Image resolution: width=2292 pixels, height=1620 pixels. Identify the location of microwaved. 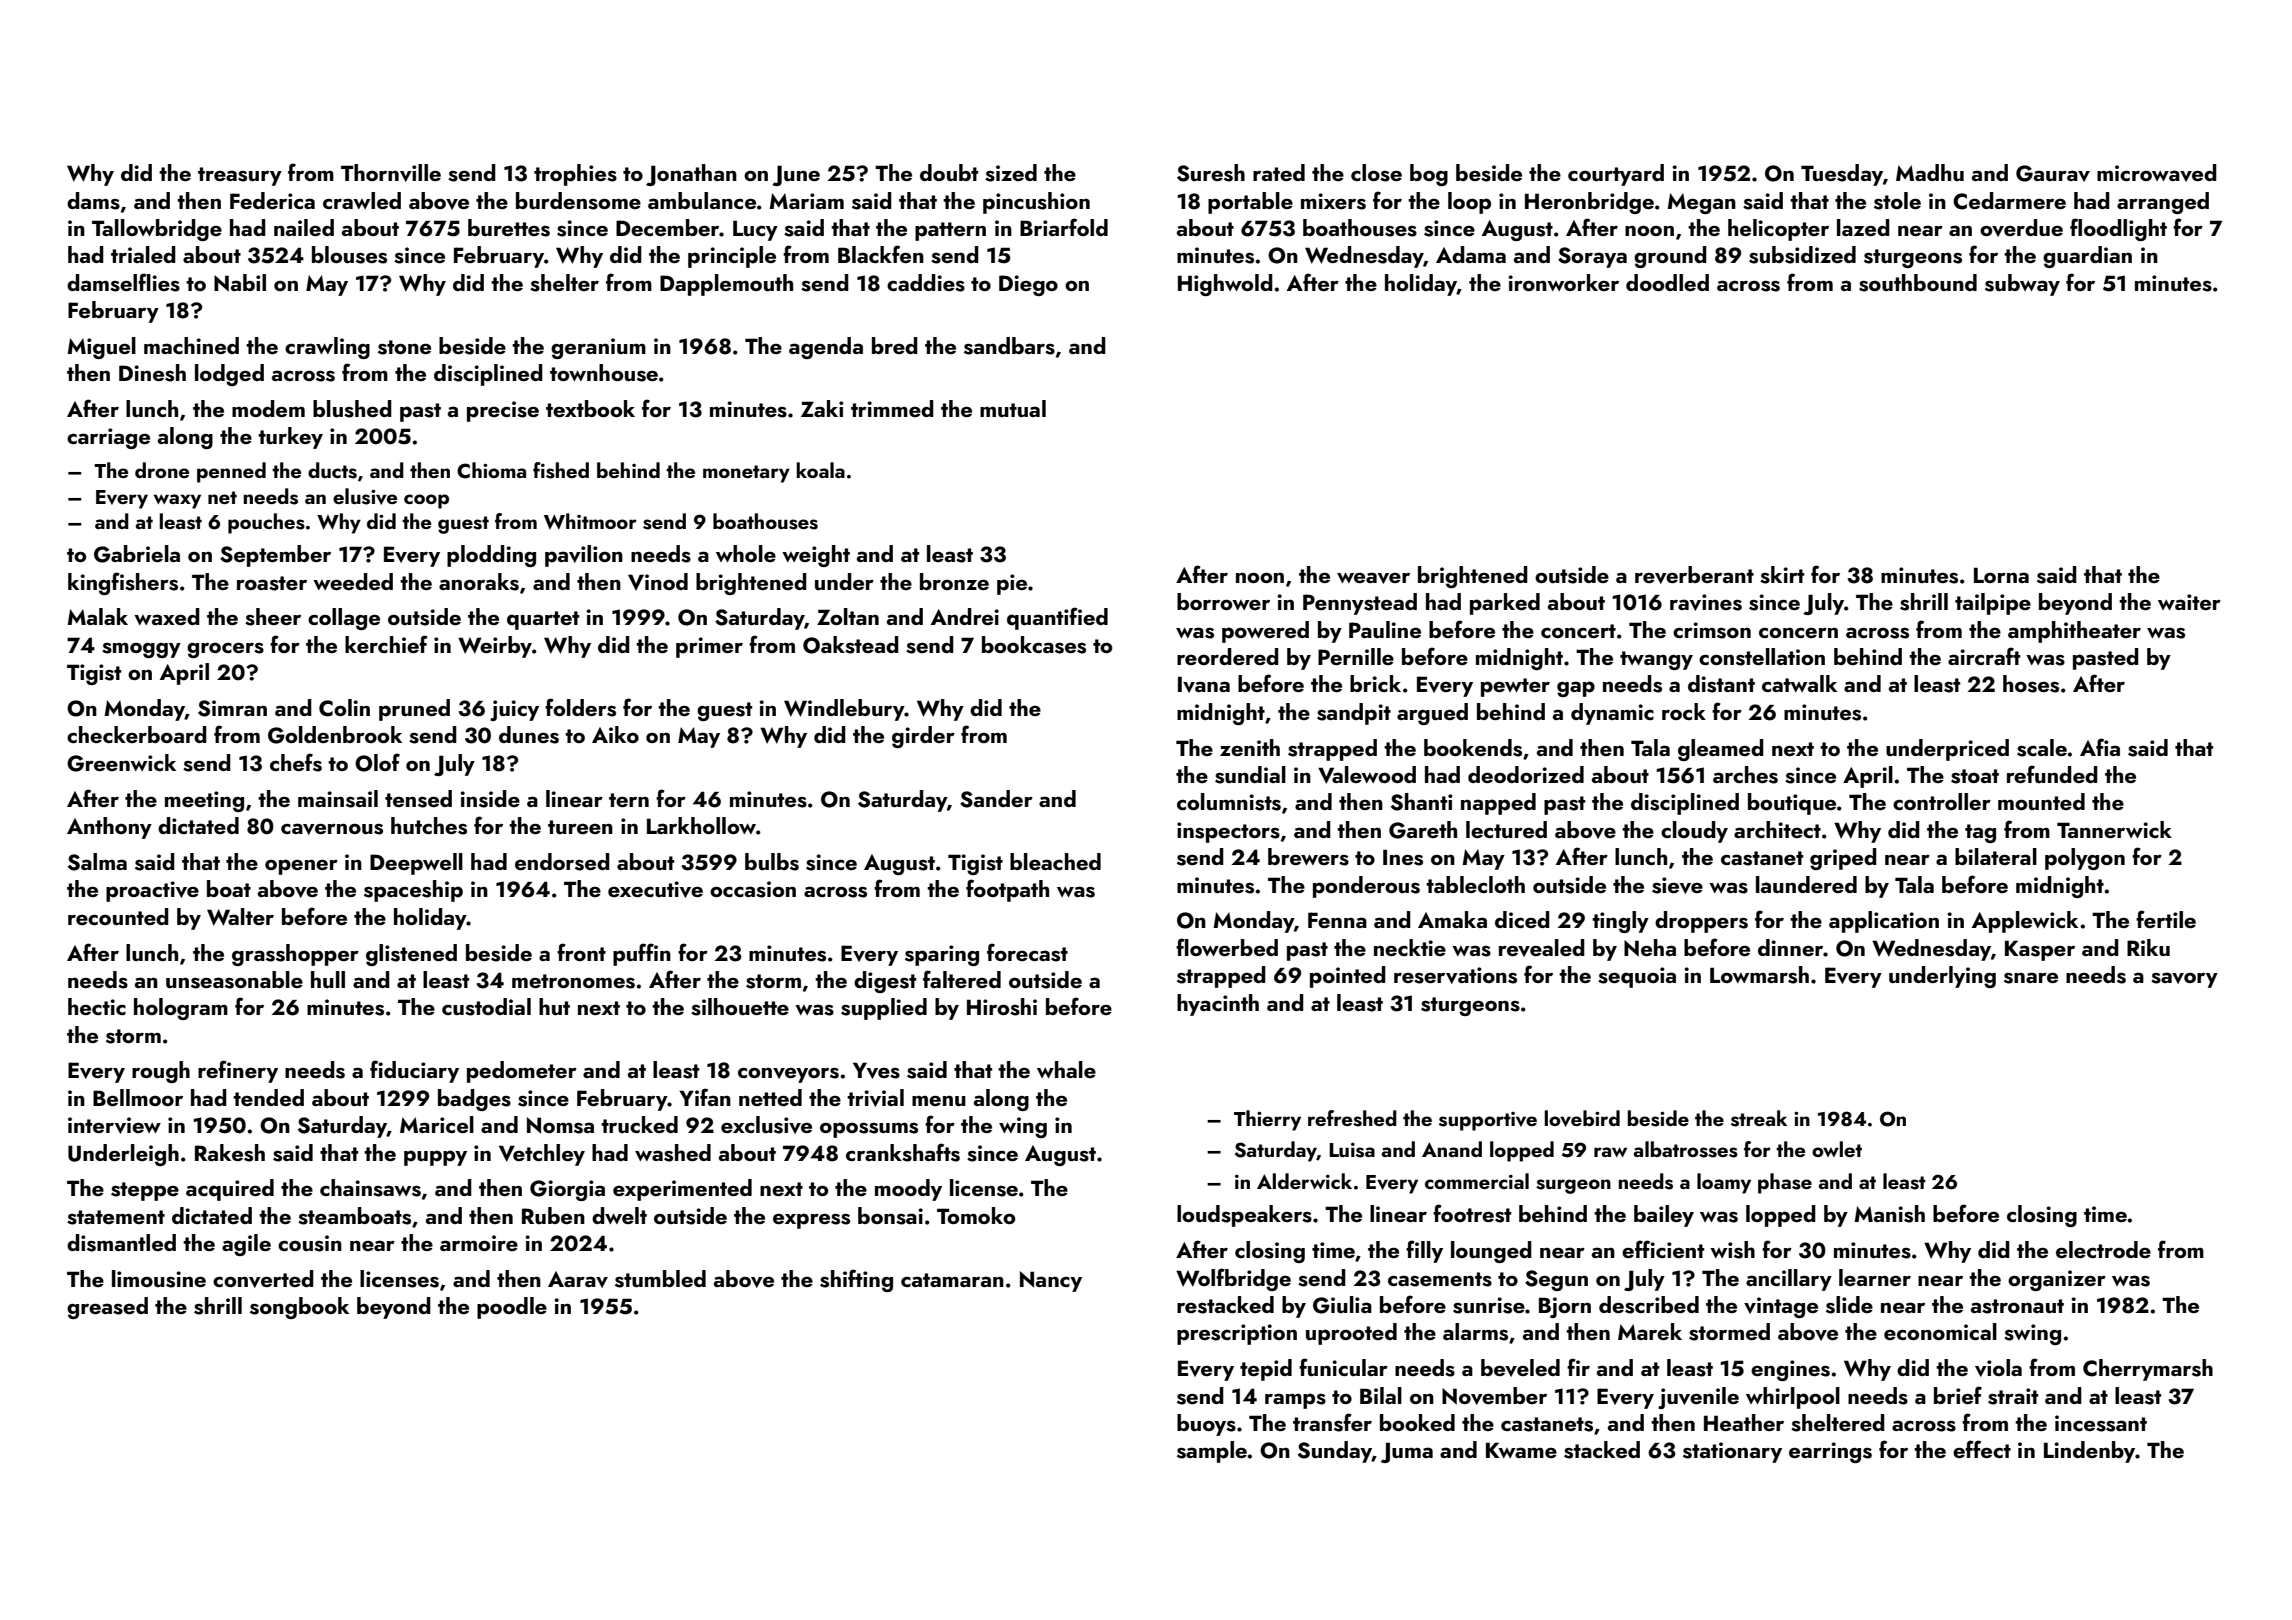
(2157, 173).
